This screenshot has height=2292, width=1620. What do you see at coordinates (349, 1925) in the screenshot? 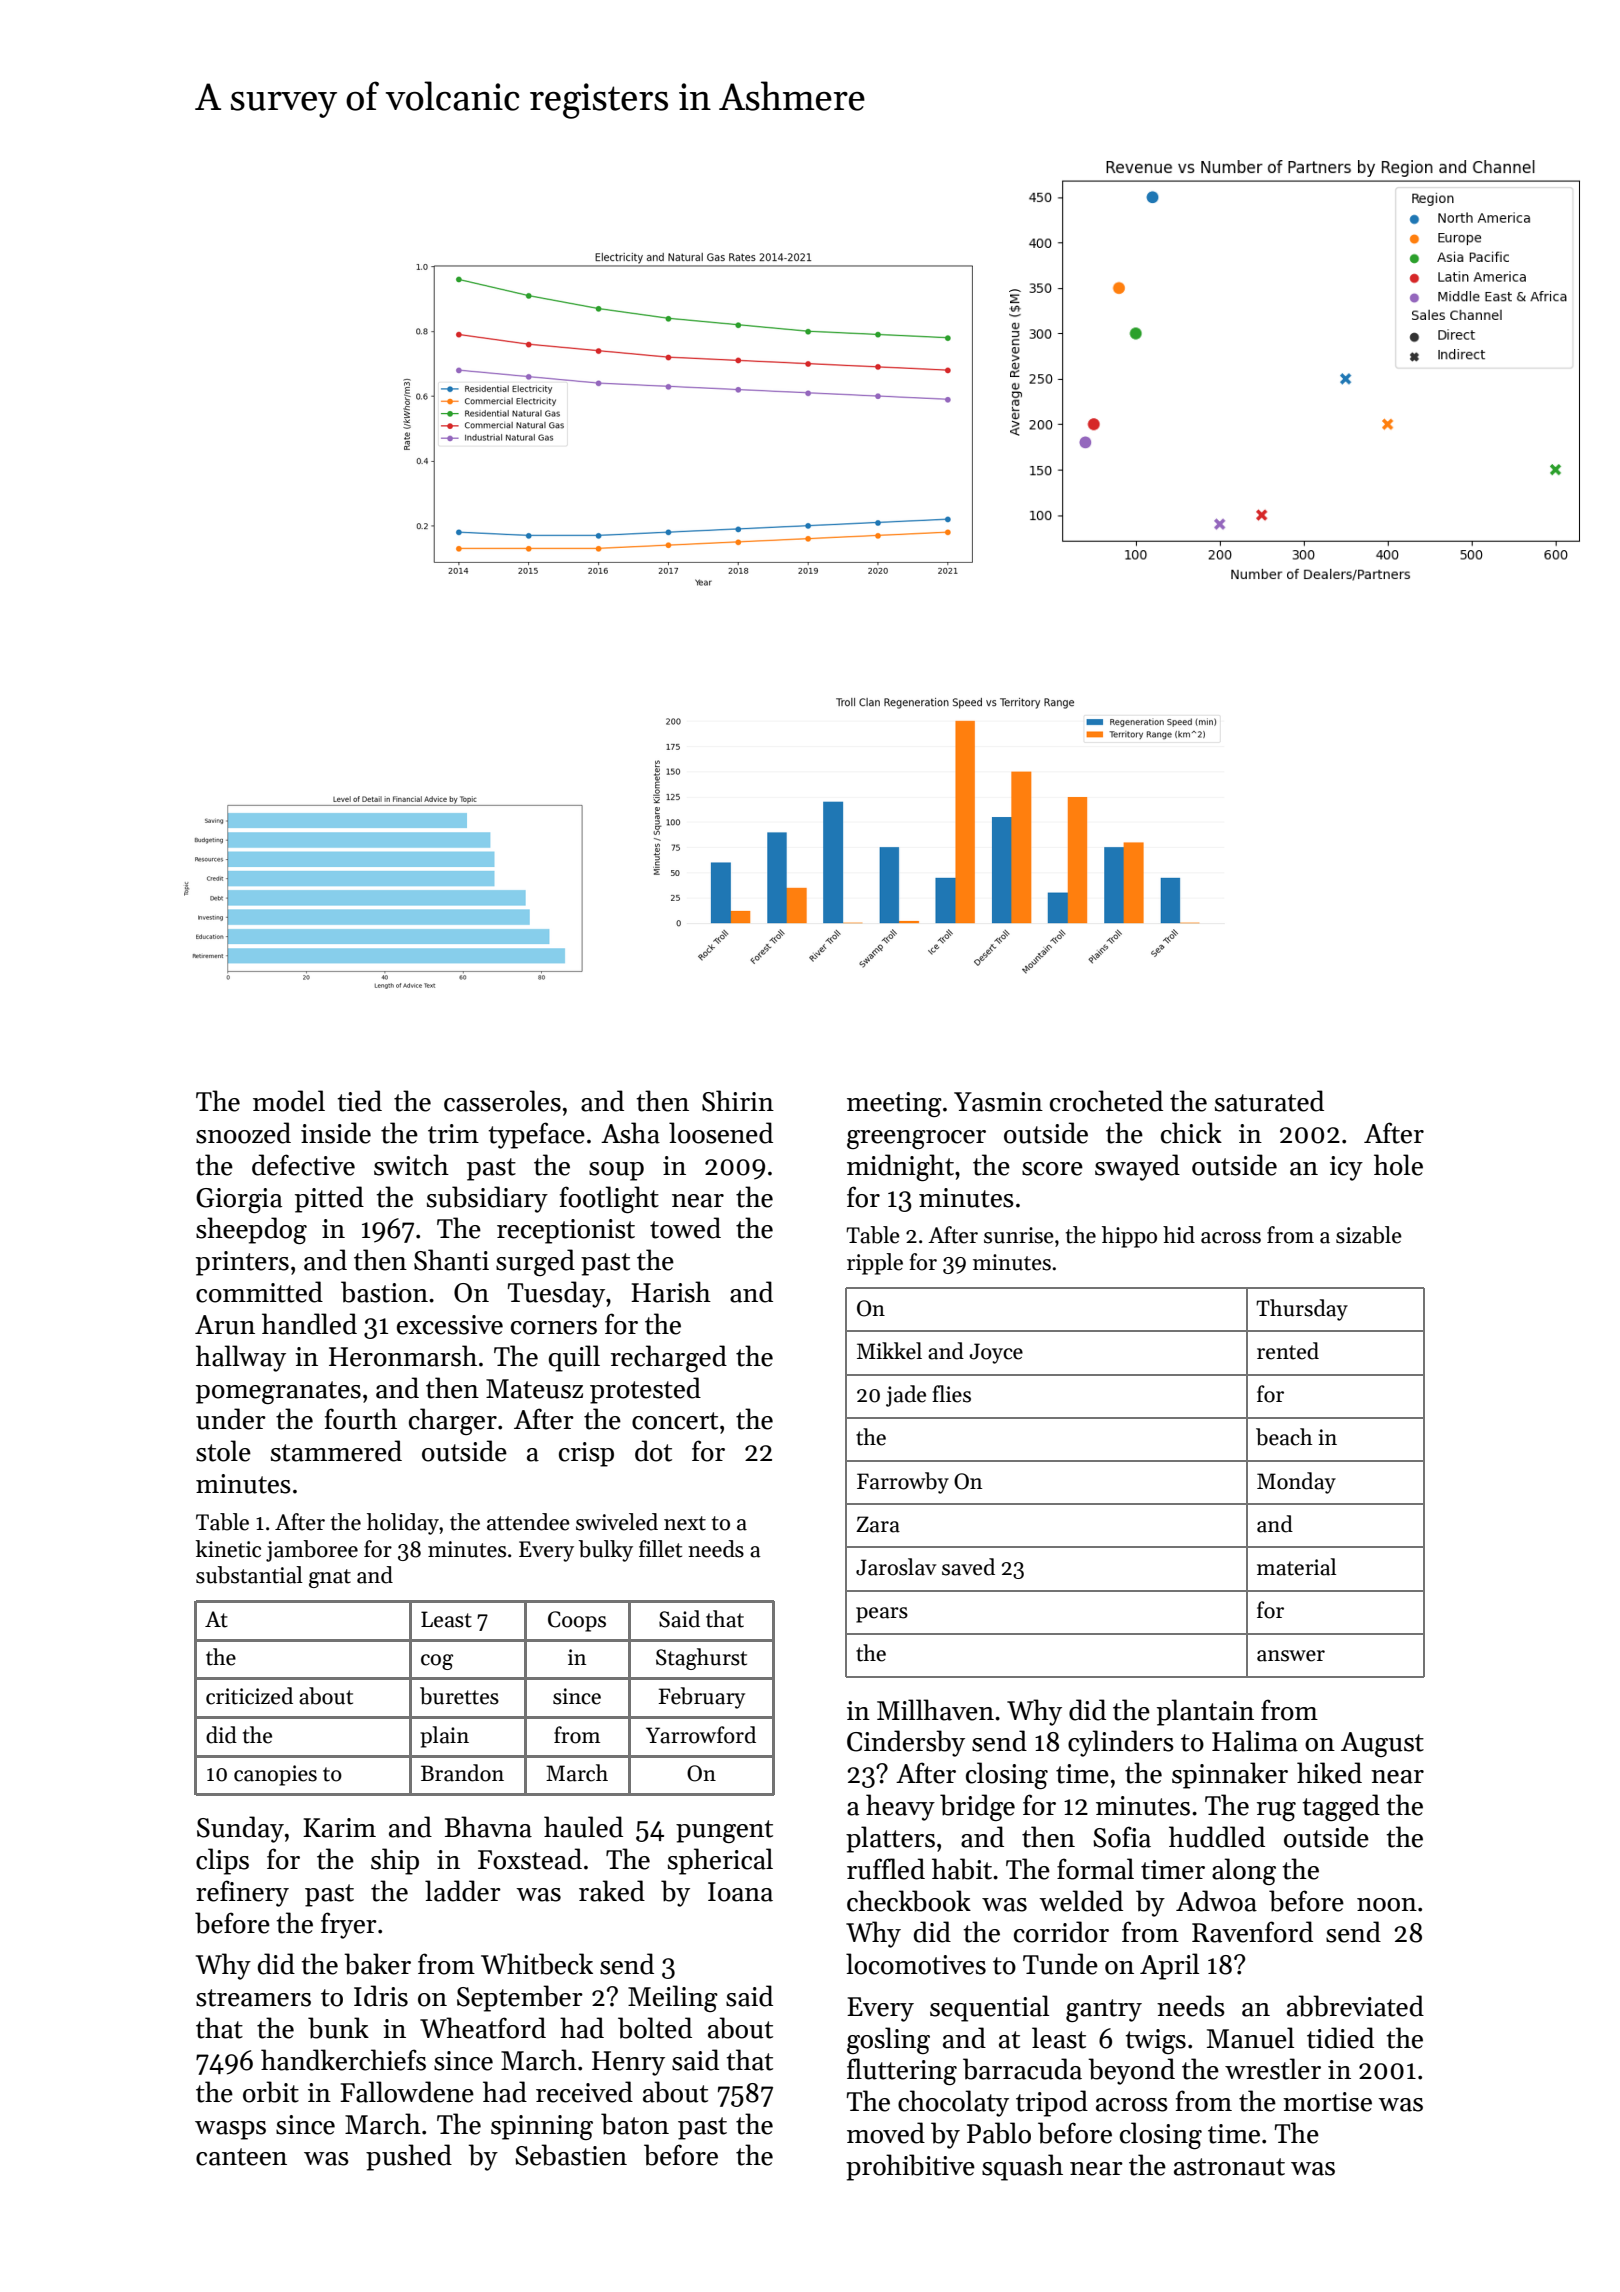
I see `fryer` at bounding box center [349, 1925].
